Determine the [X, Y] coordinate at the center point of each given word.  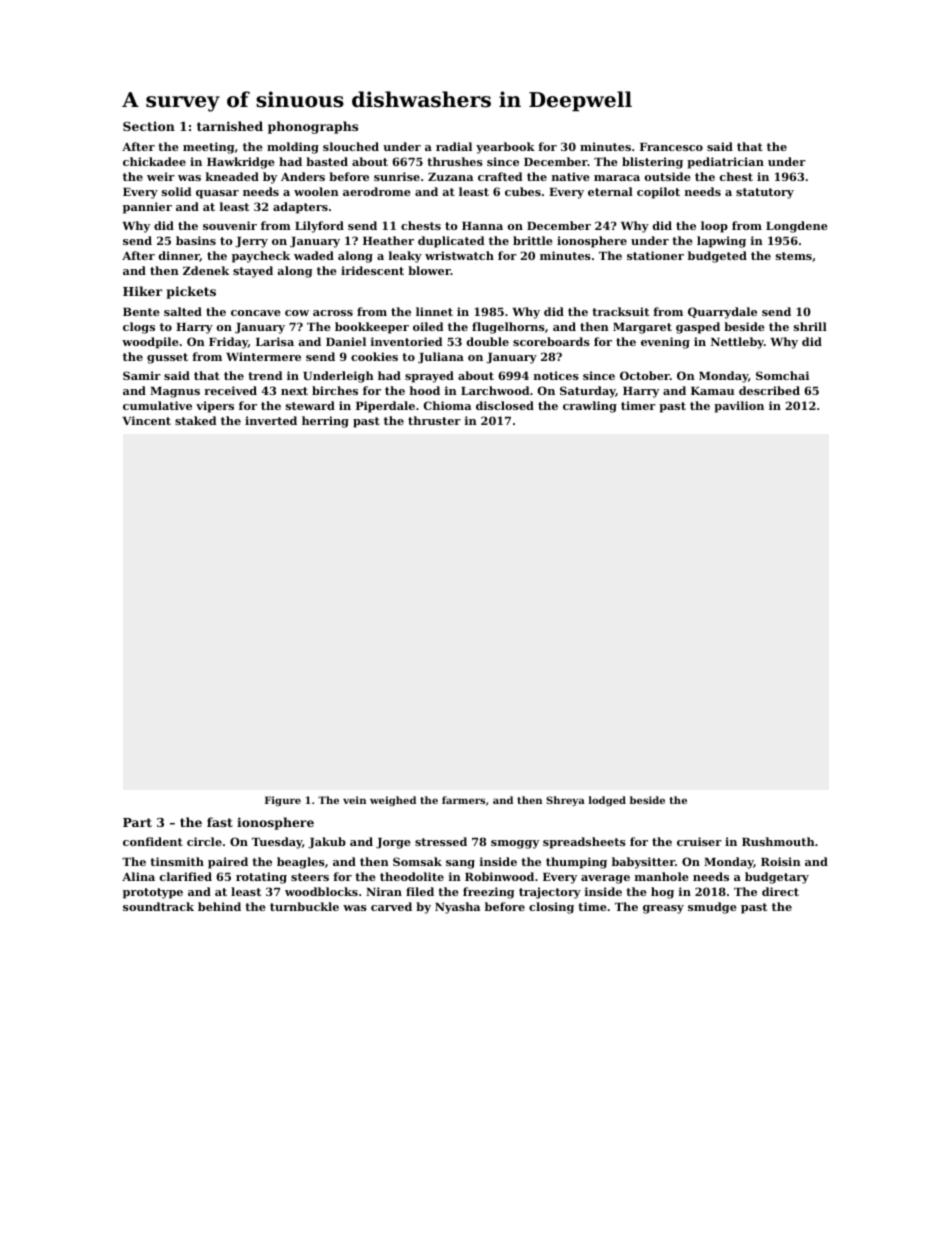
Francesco [671, 147]
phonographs [313, 127]
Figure [283, 801]
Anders [303, 176]
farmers [463, 800]
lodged [607, 801]
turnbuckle [304, 906]
